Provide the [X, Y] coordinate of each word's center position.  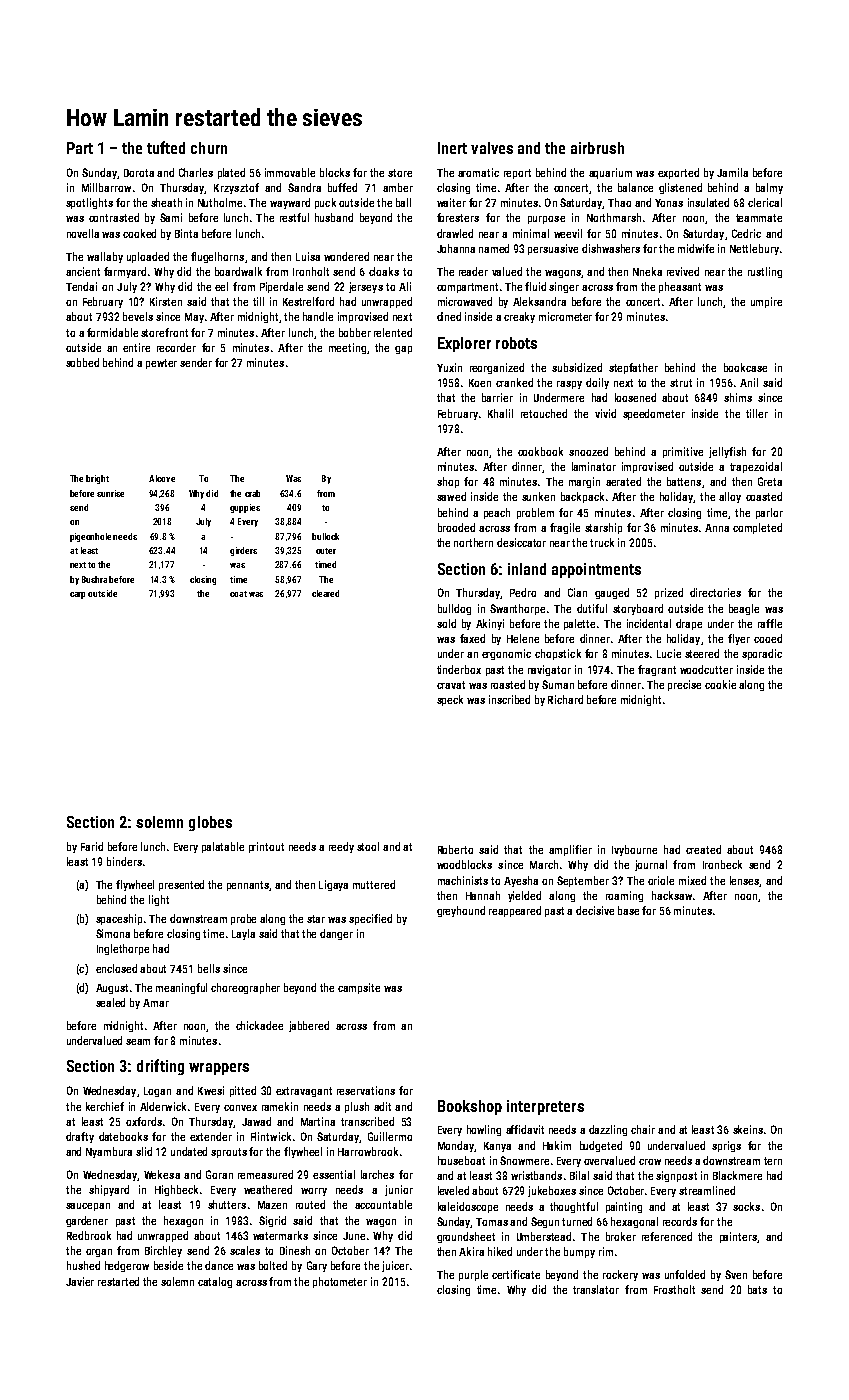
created [703, 849]
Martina [318, 1121]
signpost [676, 1176]
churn [209, 148]
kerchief [105, 1106]
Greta [770, 481]
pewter [161, 364]
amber [398, 187]
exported [678, 173]
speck [450, 700]
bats [757, 1289]
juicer [395, 1266]
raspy [569, 385]
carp [77, 595]
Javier [80, 1281]
